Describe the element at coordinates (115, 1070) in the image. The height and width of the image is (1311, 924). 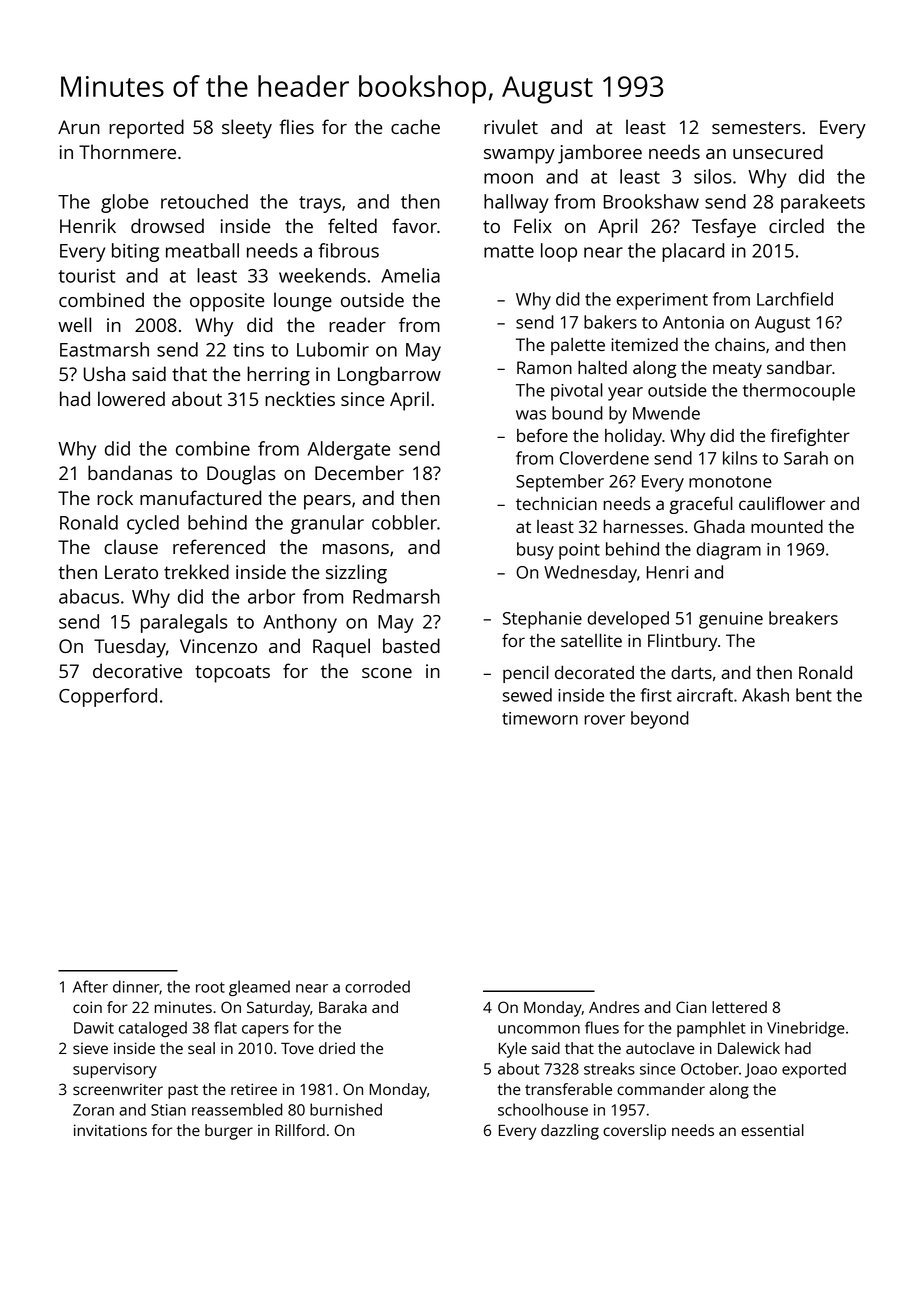
I see `supervisory` at that location.
